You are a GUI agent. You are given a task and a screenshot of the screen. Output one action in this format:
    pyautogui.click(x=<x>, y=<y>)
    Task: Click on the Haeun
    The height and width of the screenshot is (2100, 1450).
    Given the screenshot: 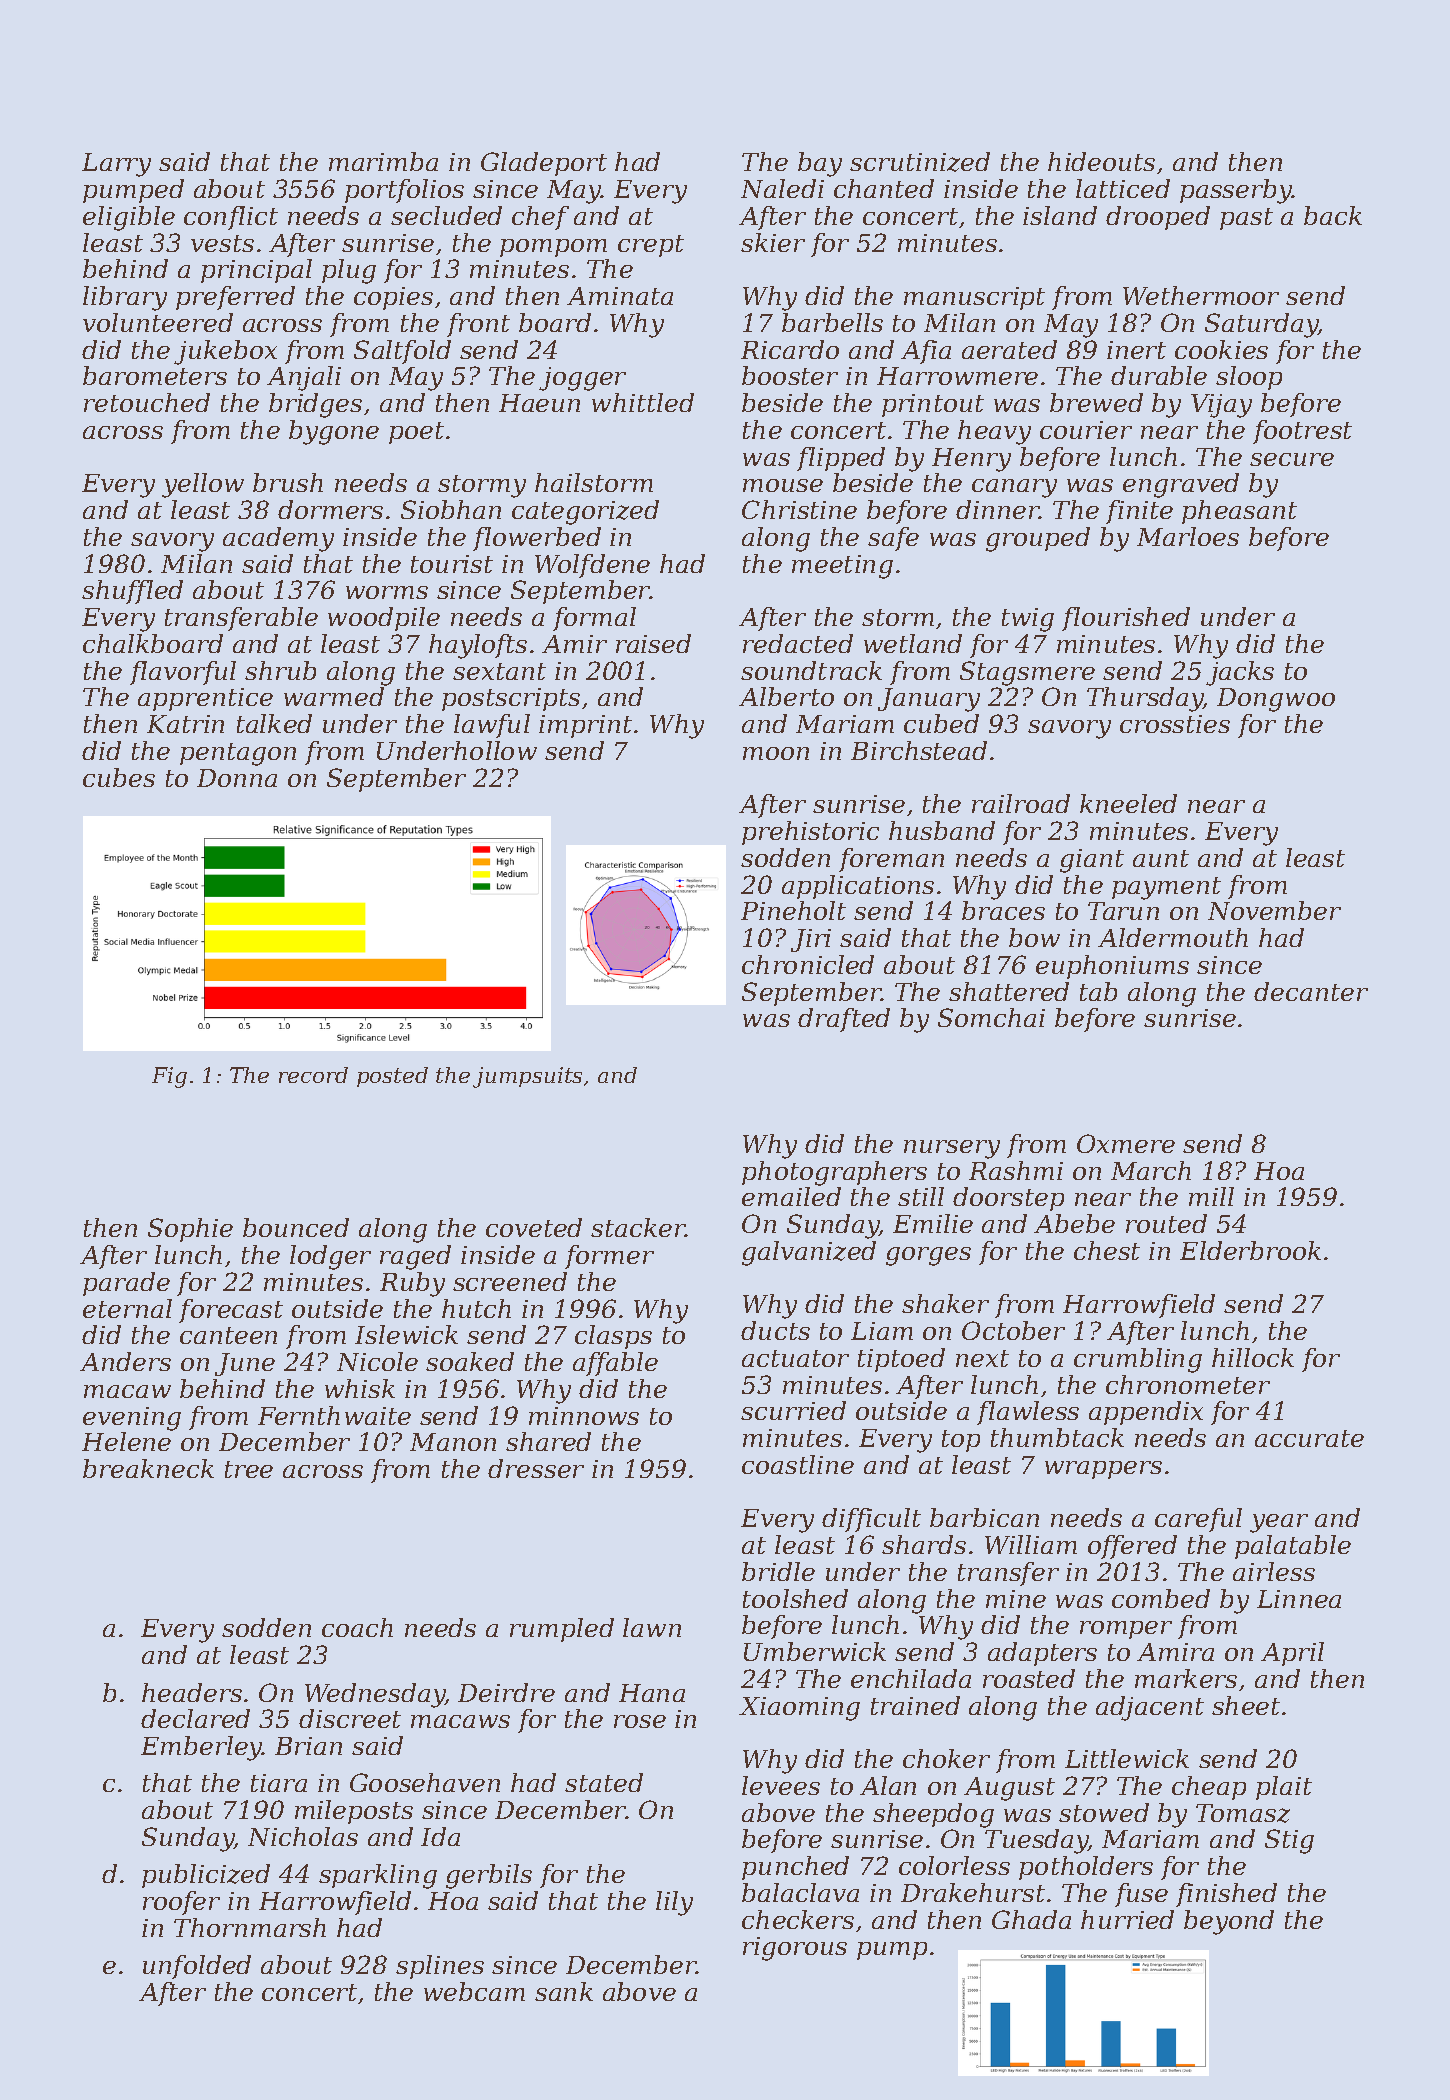 What is the action you would take?
    pyautogui.click(x=539, y=403)
